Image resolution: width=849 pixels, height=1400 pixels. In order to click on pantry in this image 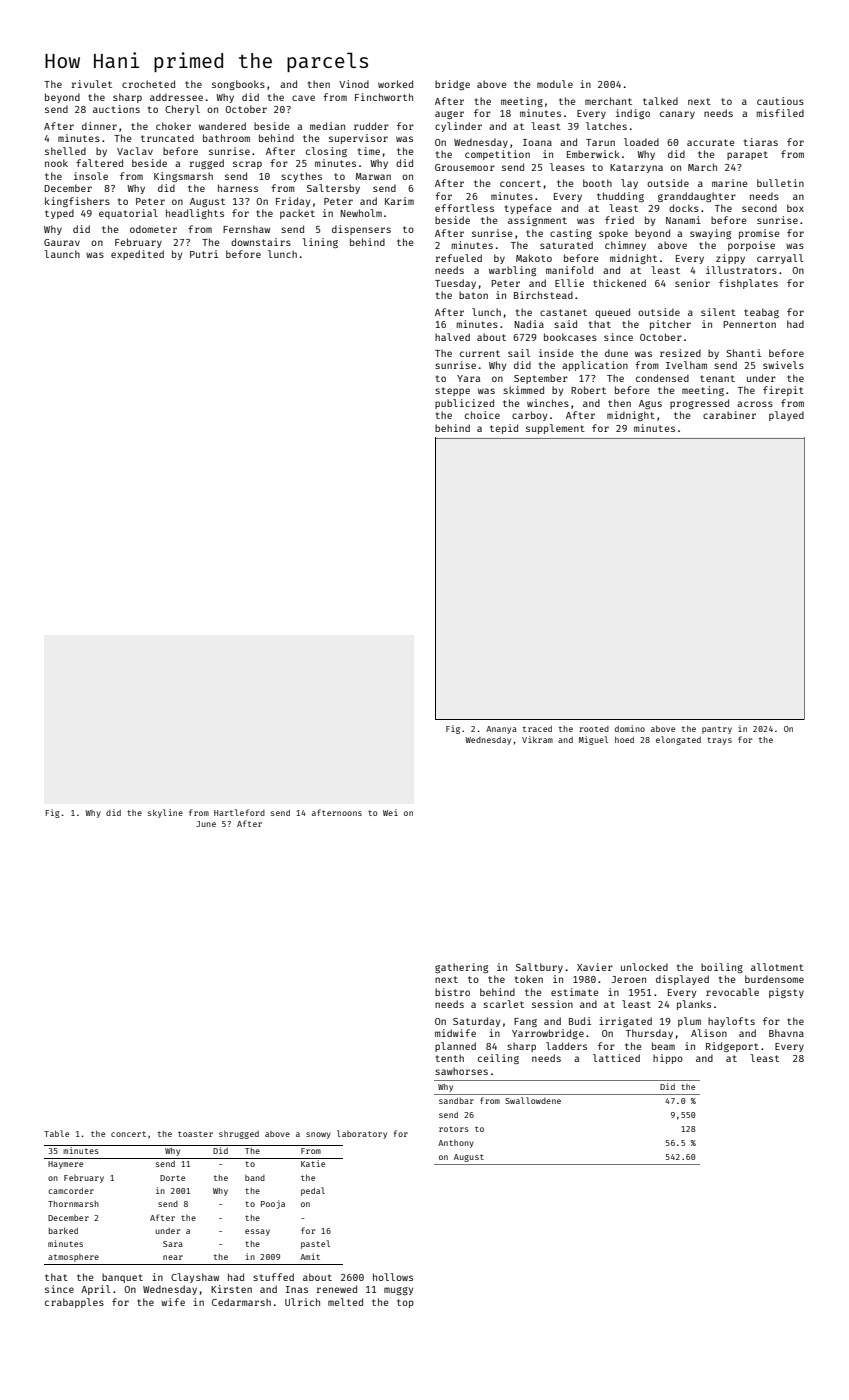, I will do `click(717, 730)`.
